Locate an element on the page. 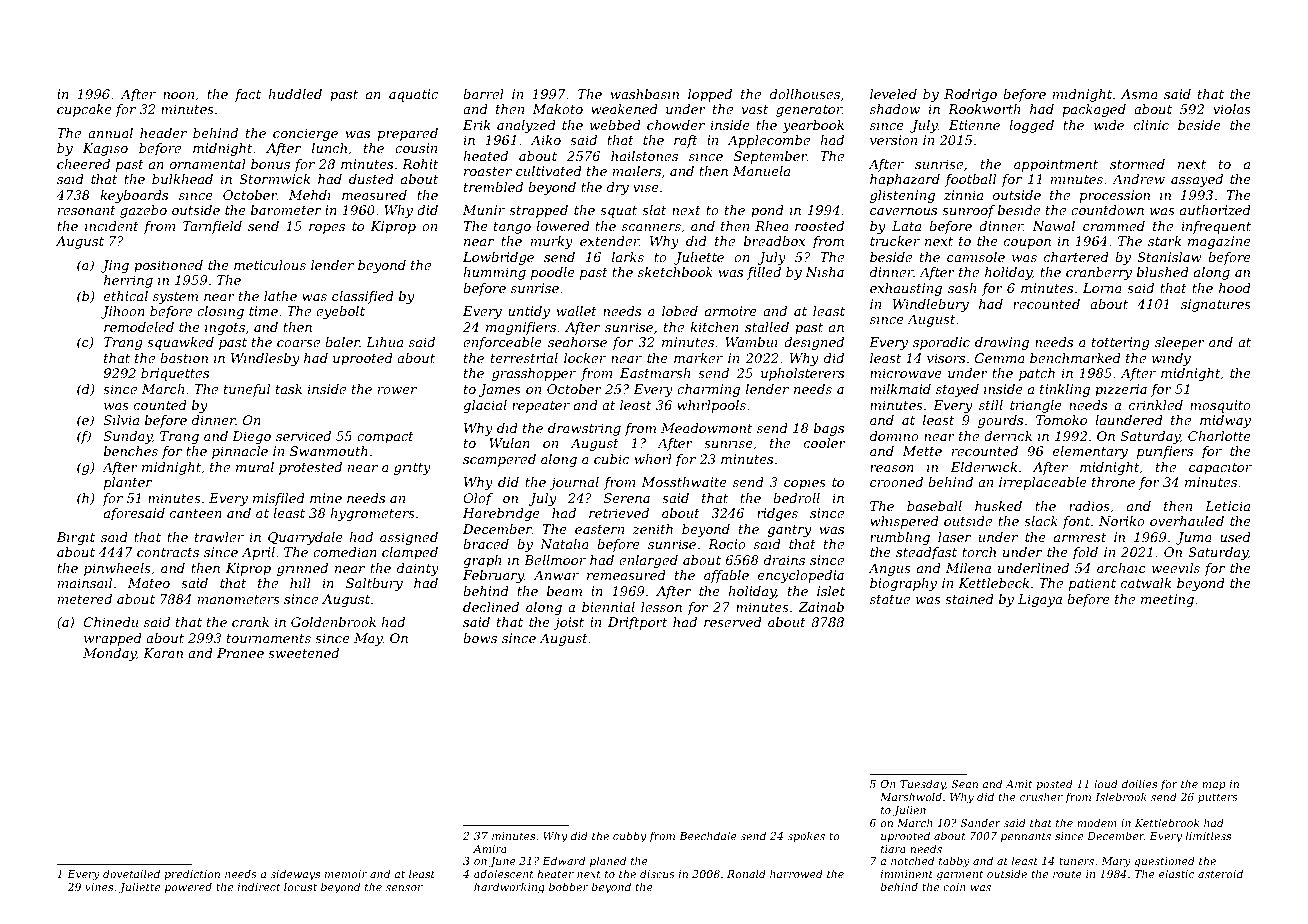  Munir is located at coordinates (484, 210).
